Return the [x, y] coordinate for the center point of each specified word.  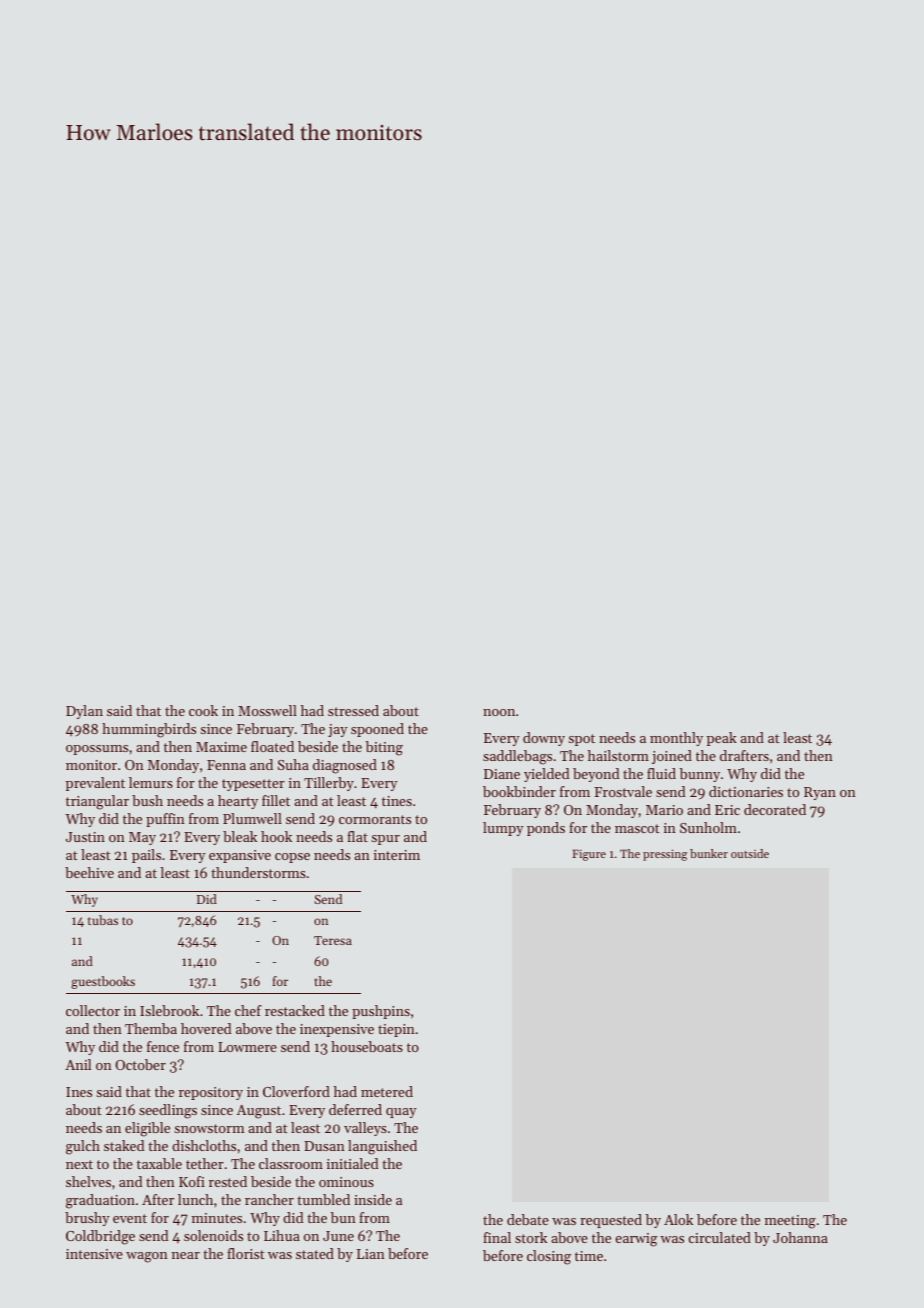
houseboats [367, 1046]
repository [211, 1093]
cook [203, 710]
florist [246, 1253]
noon [499, 712]
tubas [103, 920]
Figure [589, 855]
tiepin [396, 1030]
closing [549, 1257]
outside [750, 853]
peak [722, 739]
